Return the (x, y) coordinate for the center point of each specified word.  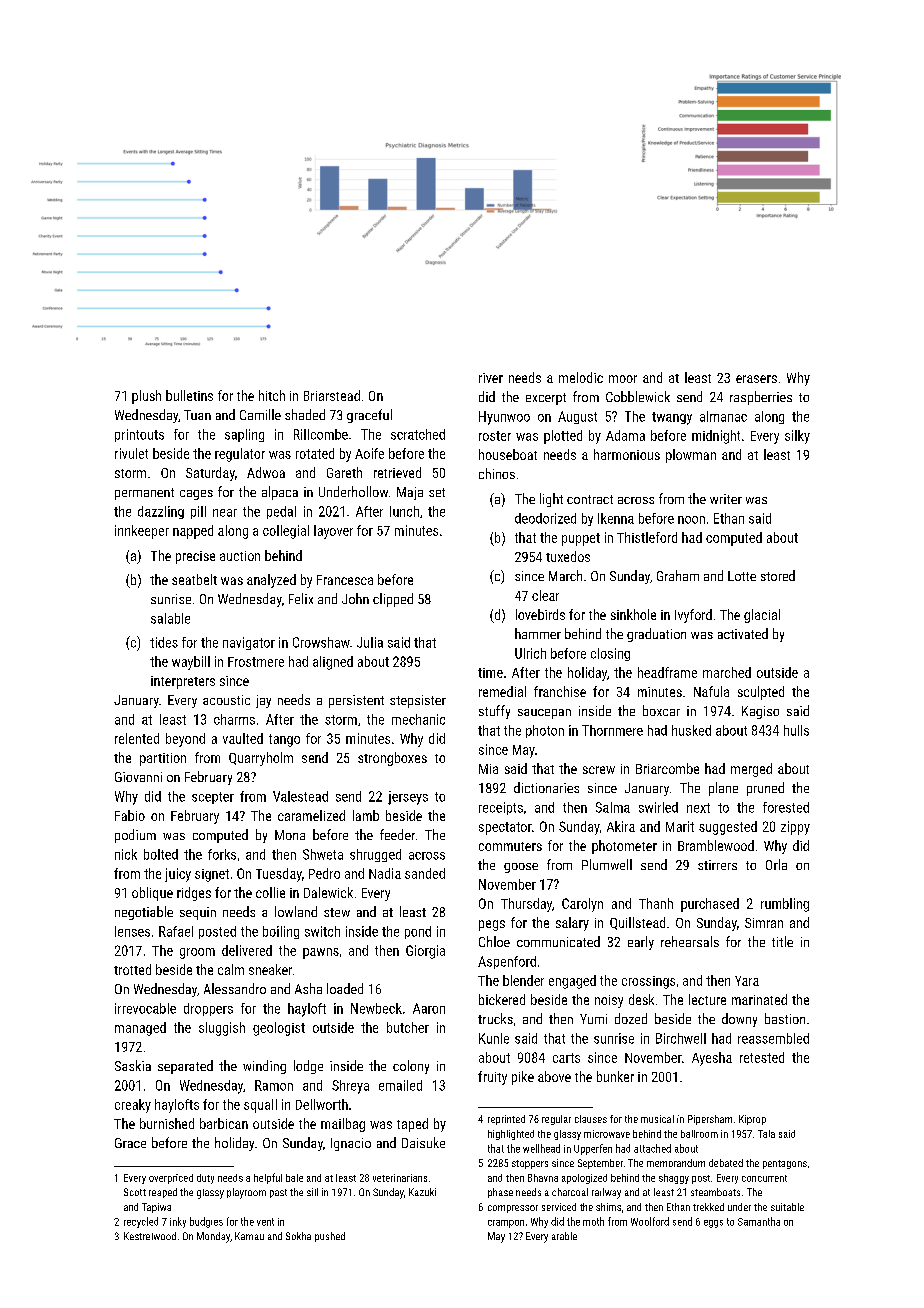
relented (137, 738)
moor (623, 379)
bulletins (189, 395)
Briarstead (332, 395)
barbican (224, 1123)
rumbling (785, 905)
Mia (488, 769)
